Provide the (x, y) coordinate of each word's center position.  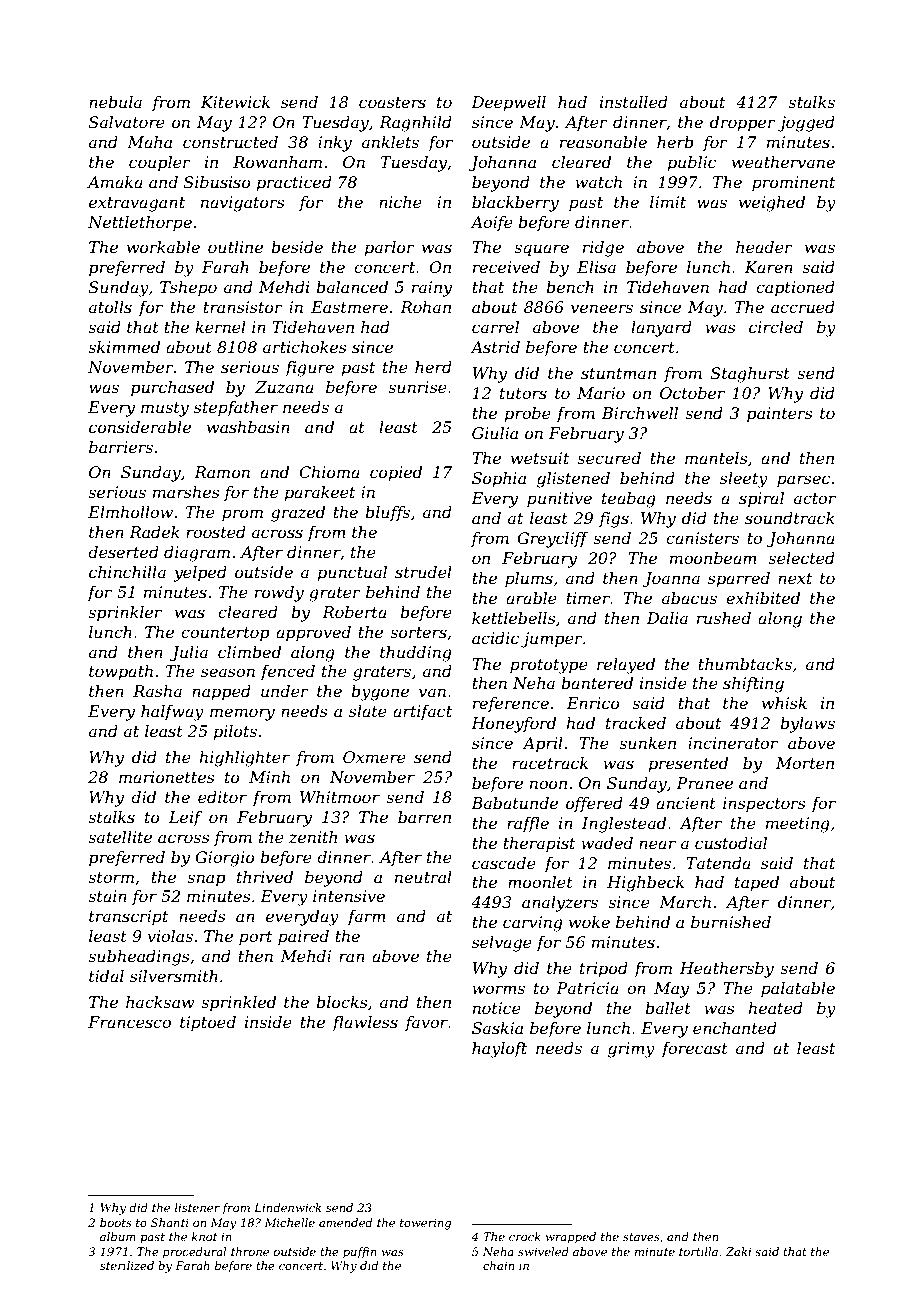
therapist (539, 845)
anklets (390, 142)
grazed (298, 514)
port (255, 938)
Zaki (738, 1251)
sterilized (127, 1265)
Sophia (499, 480)
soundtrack (790, 518)
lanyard (661, 329)
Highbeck (645, 884)
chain (498, 1265)
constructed (230, 142)
